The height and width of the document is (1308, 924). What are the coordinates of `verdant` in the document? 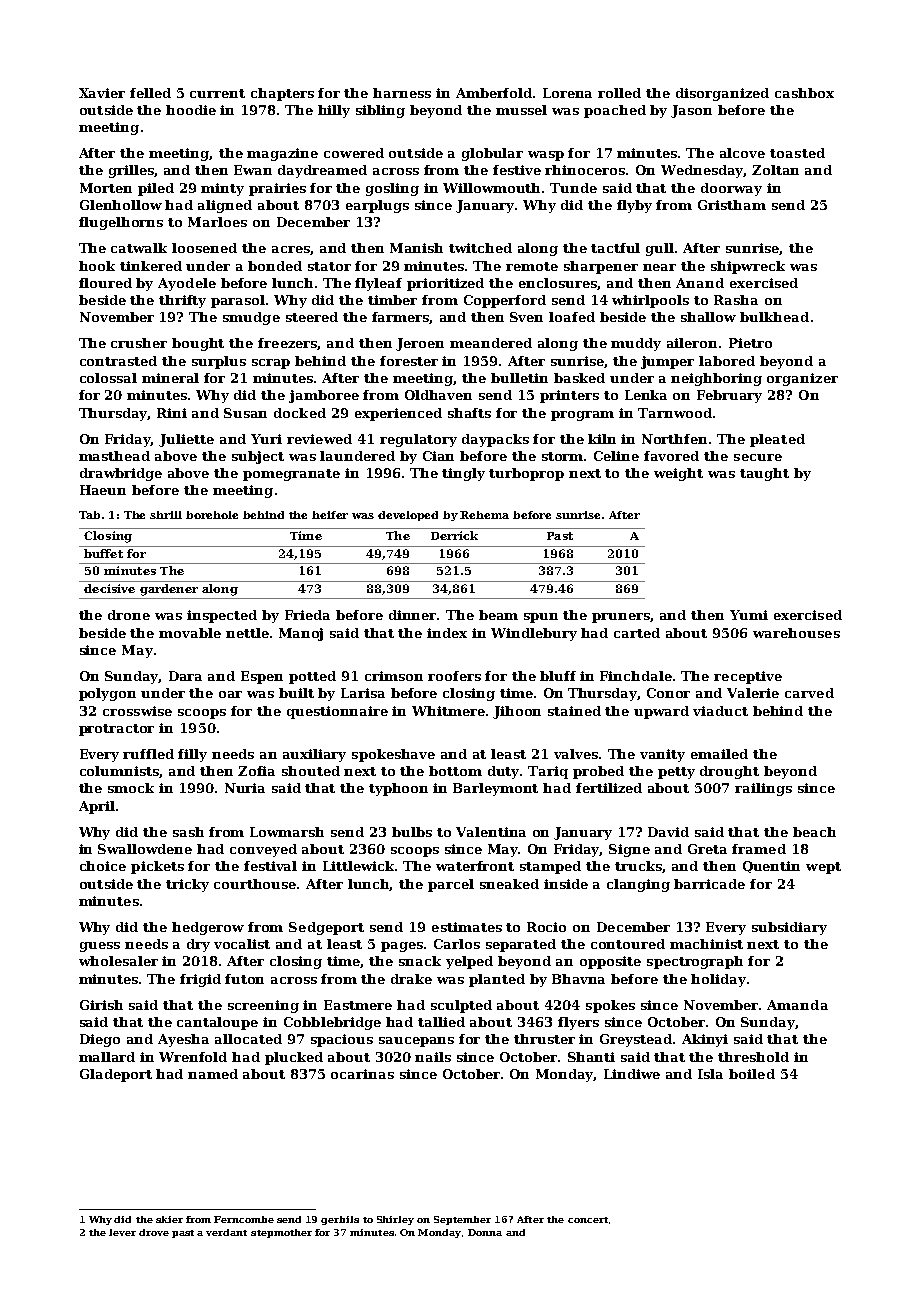 It's located at (226, 1232).
